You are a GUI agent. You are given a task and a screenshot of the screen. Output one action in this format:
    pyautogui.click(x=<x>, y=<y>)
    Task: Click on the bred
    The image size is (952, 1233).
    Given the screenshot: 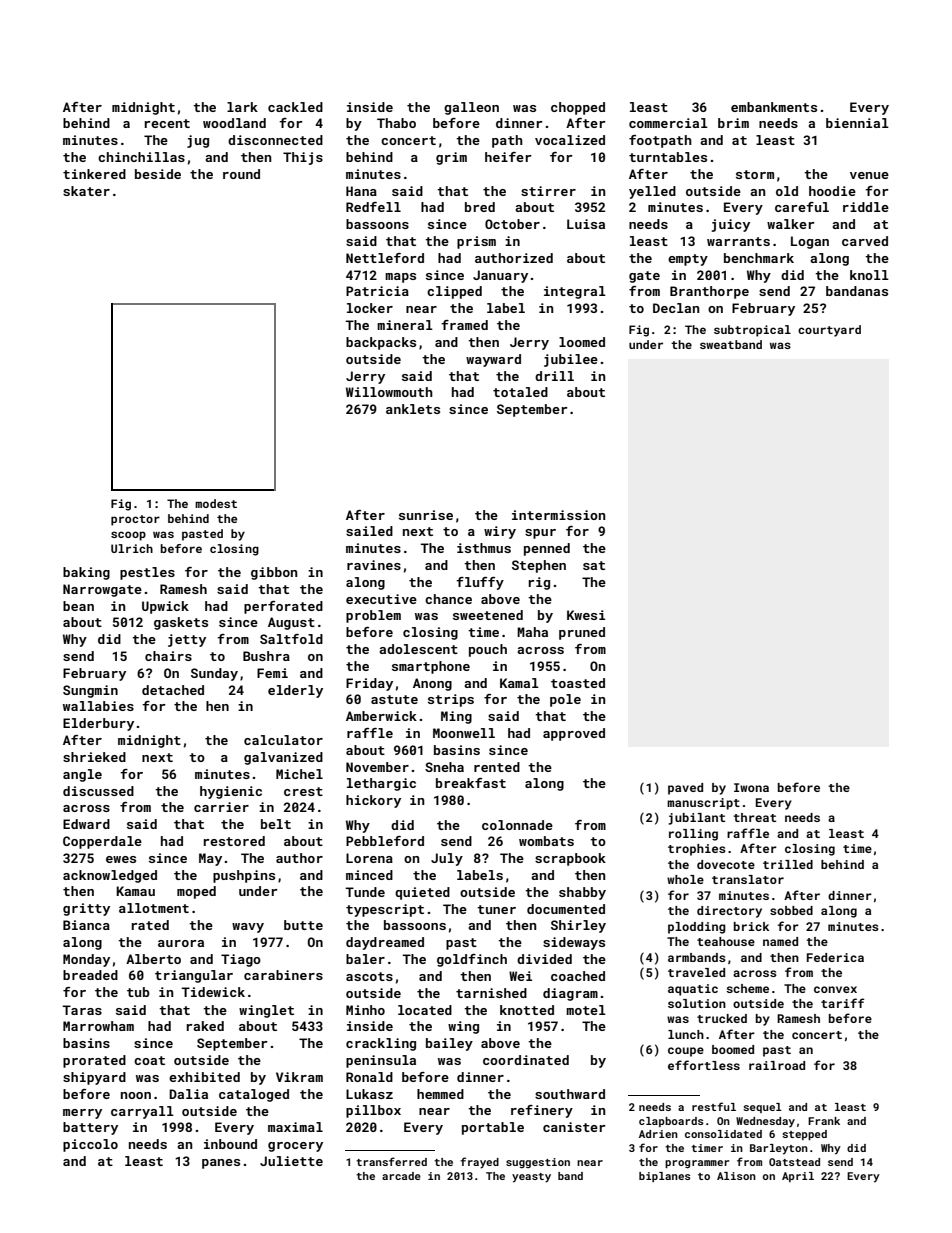 What is the action you would take?
    pyautogui.click(x=480, y=207)
